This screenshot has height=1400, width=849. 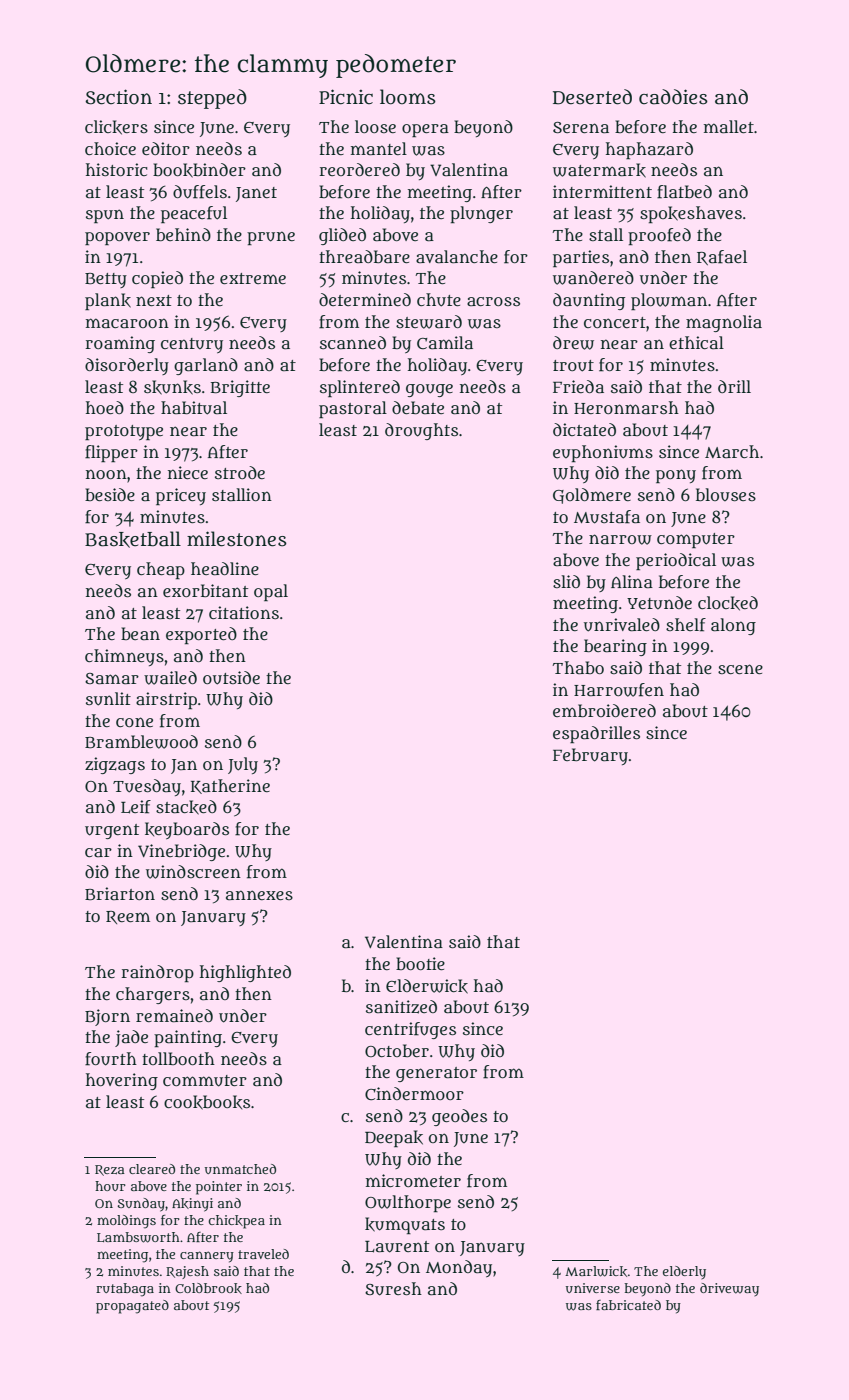 I want to click on flatbed, so click(x=684, y=192).
